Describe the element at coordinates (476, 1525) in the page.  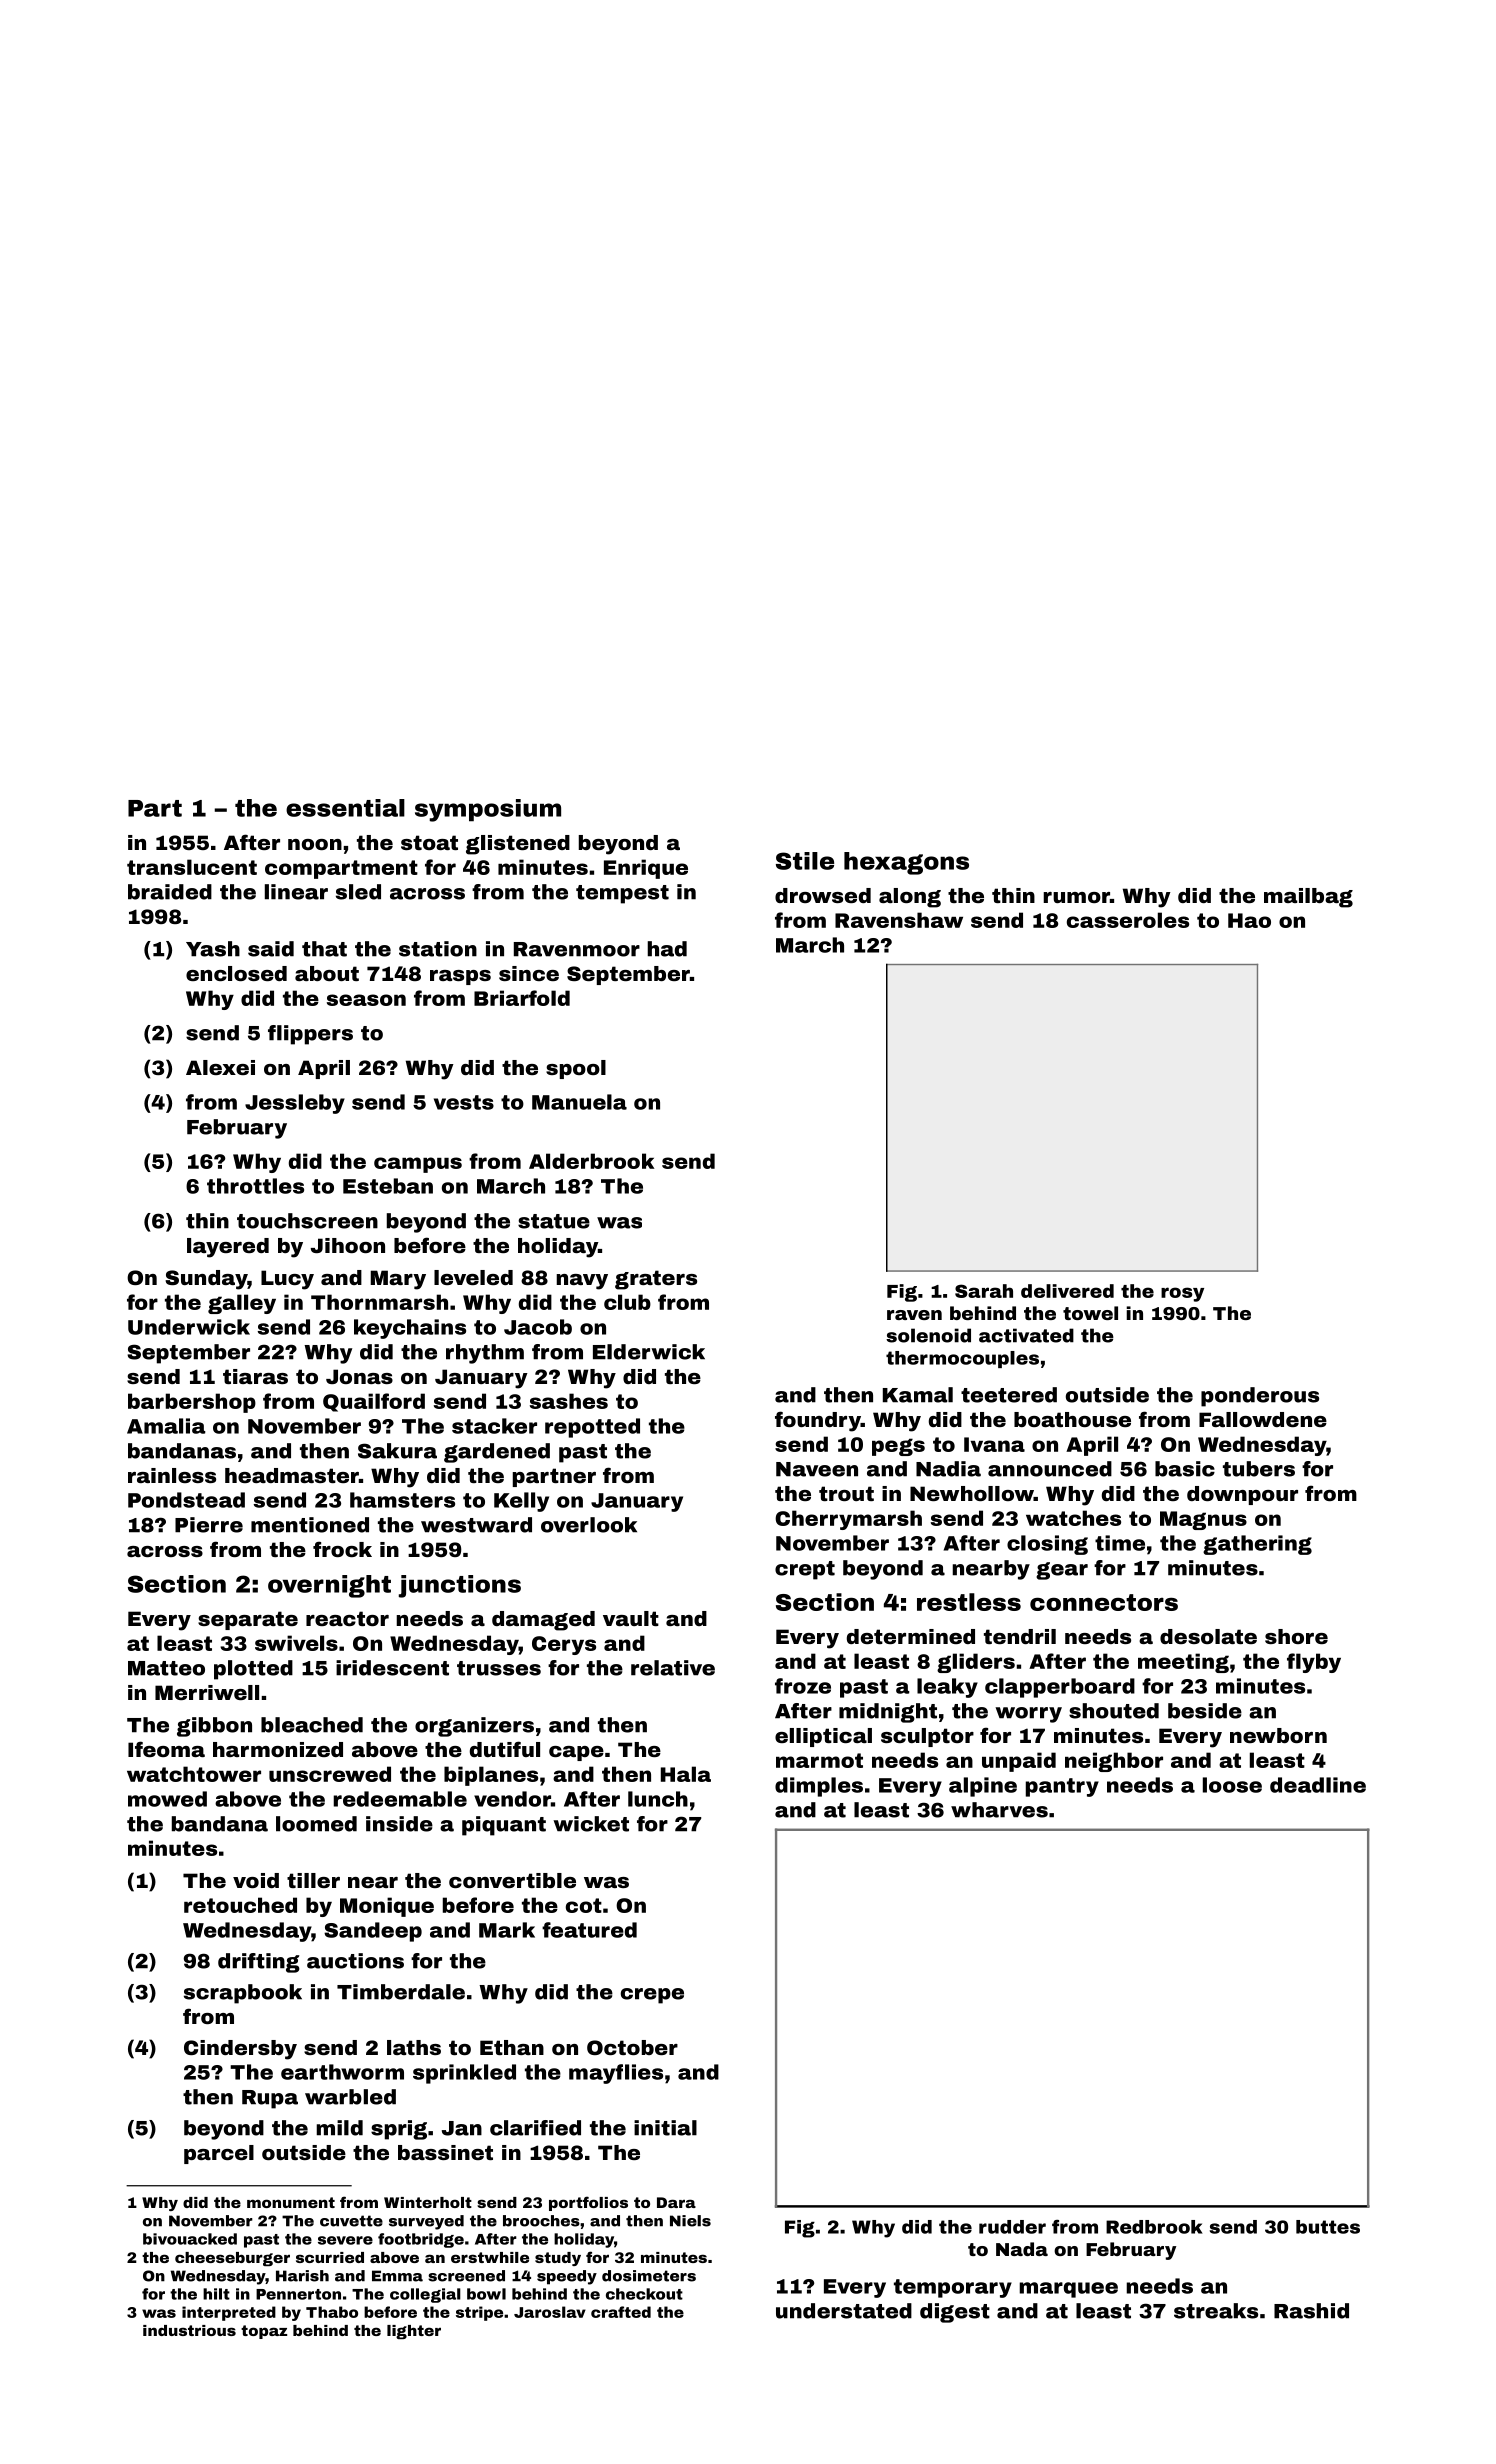
I see `westward` at that location.
